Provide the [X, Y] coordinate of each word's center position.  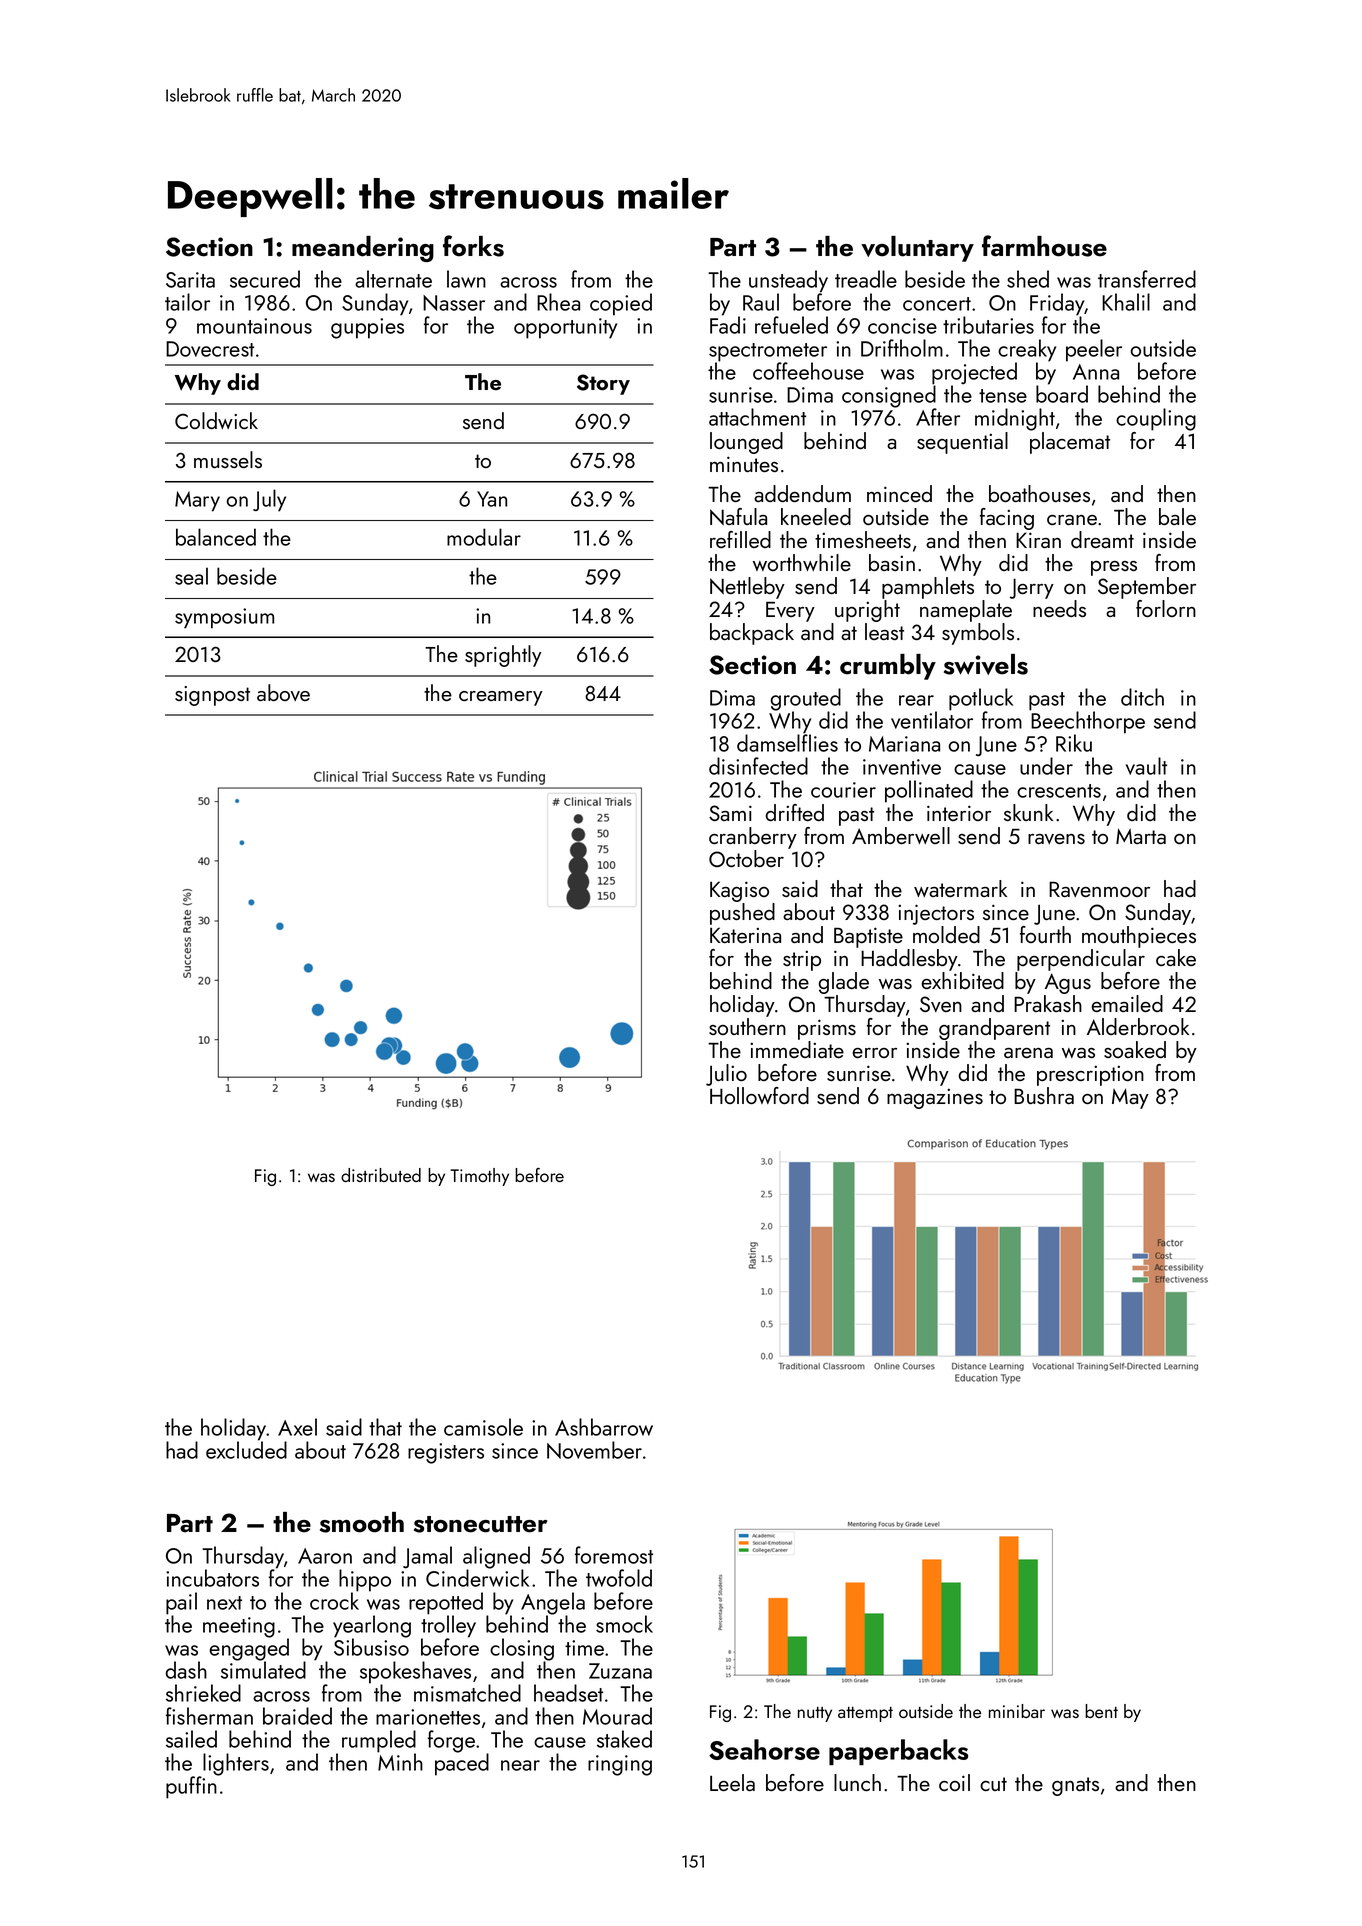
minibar [1017, 1711]
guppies [367, 328]
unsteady [788, 281]
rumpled [379, 1741]
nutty [815, 1714]
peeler [1094, 350]
